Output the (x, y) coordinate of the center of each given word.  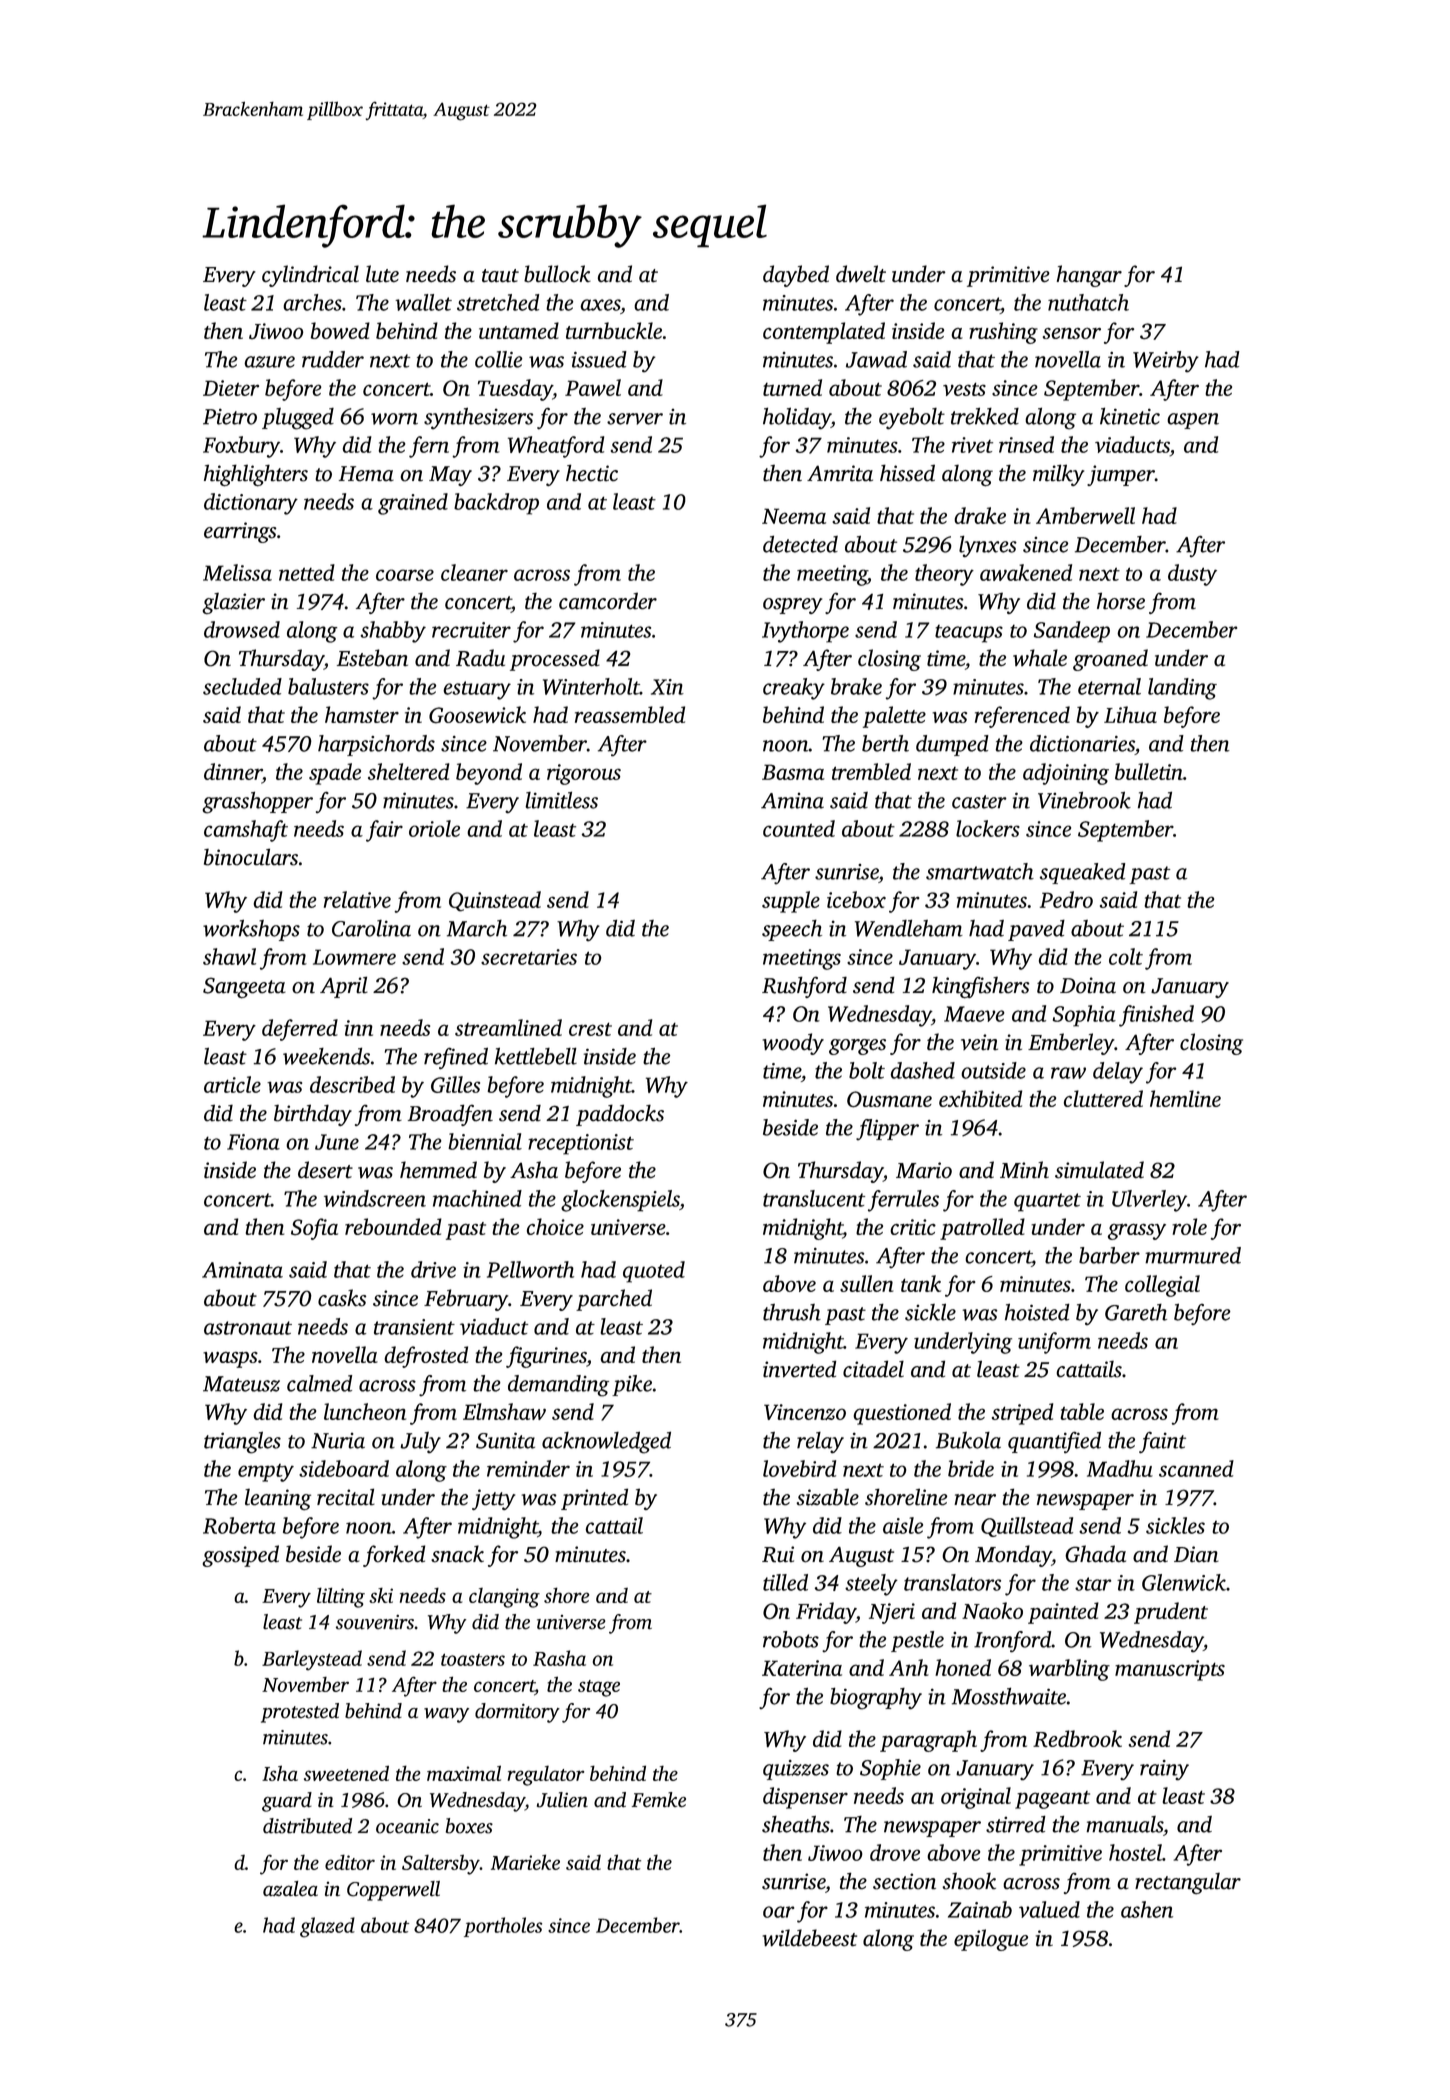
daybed (796, 276)
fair (384, 831)
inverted (800, 1369)
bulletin (1149, 771)
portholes (503, 1927)
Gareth (1136, 1312)
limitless (561, 800)
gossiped (240, 1556)
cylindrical (310, 276)
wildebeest (810, 1938)
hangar (1089, 276)
